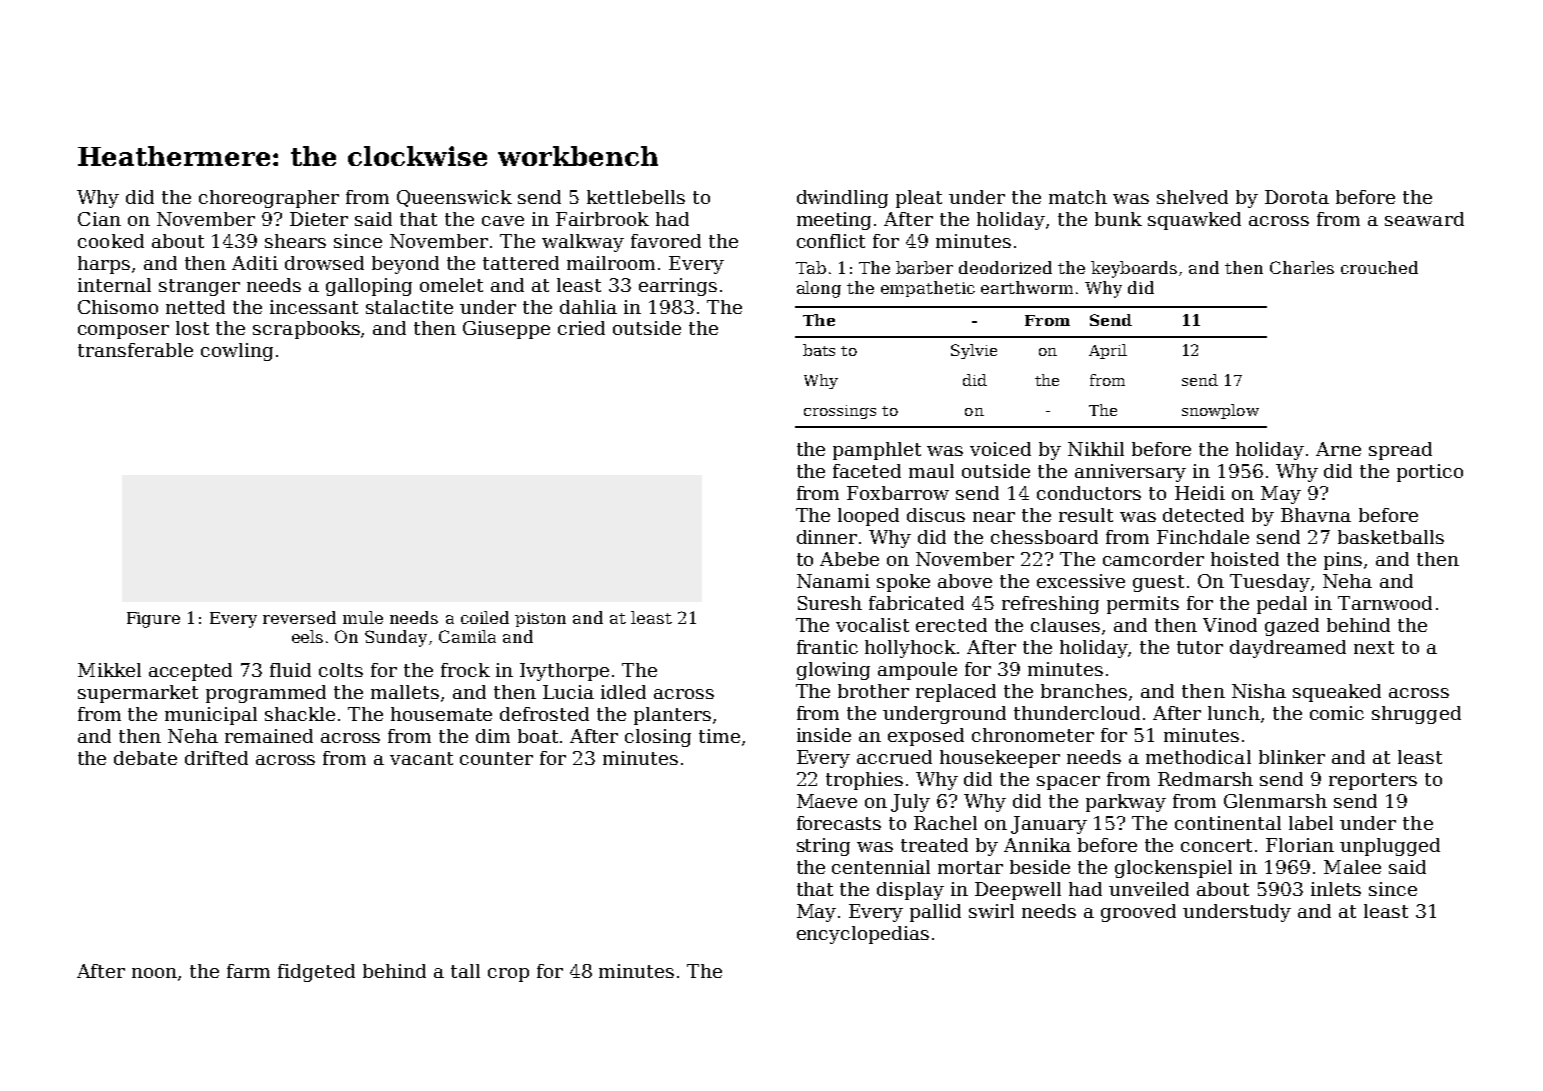 The height and width of the screenshot is (1091, 1543). I want to click on continental, so click(1228, 823).
